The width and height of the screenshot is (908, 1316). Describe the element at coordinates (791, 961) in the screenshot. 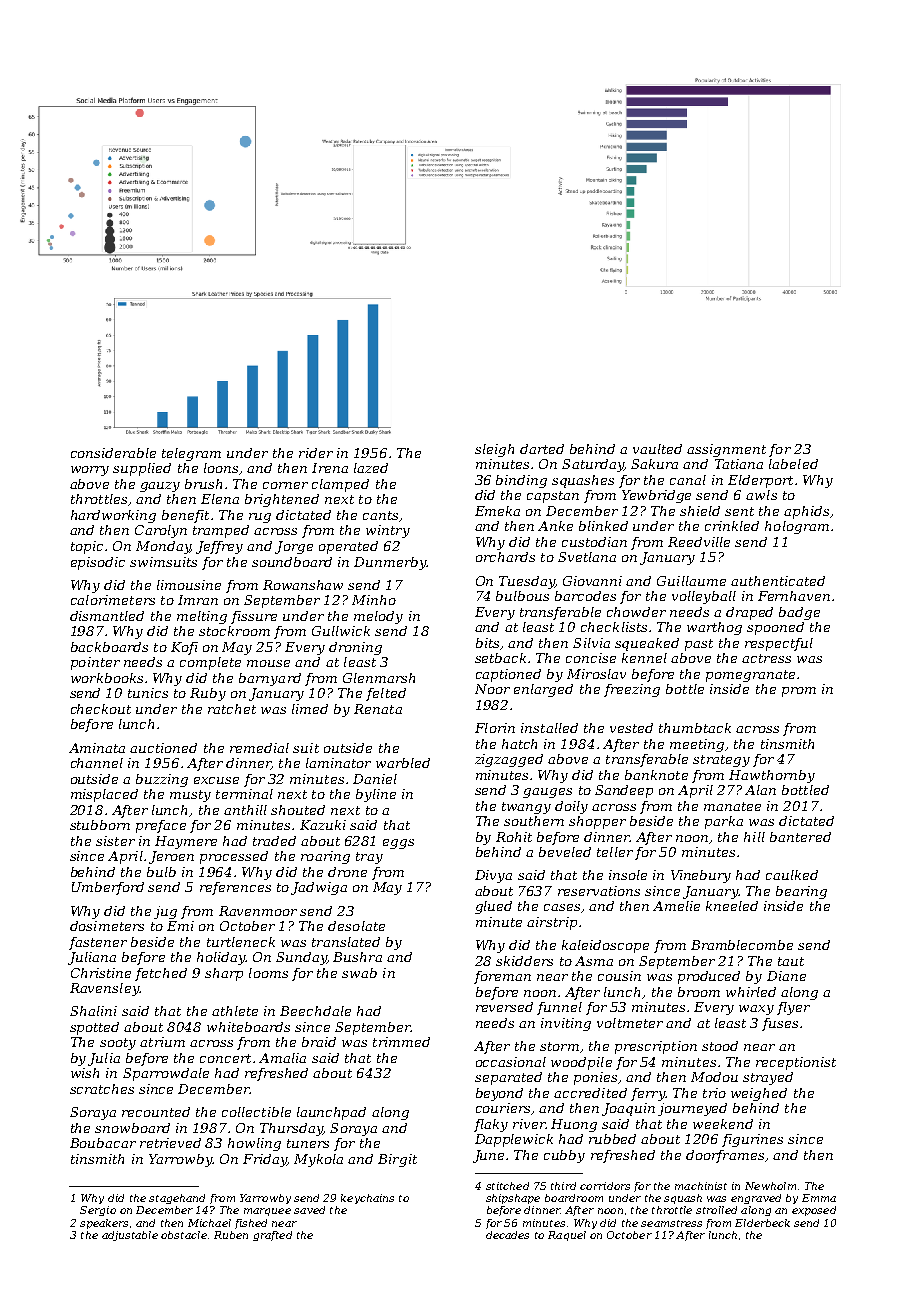

I see `taut` at that location.
